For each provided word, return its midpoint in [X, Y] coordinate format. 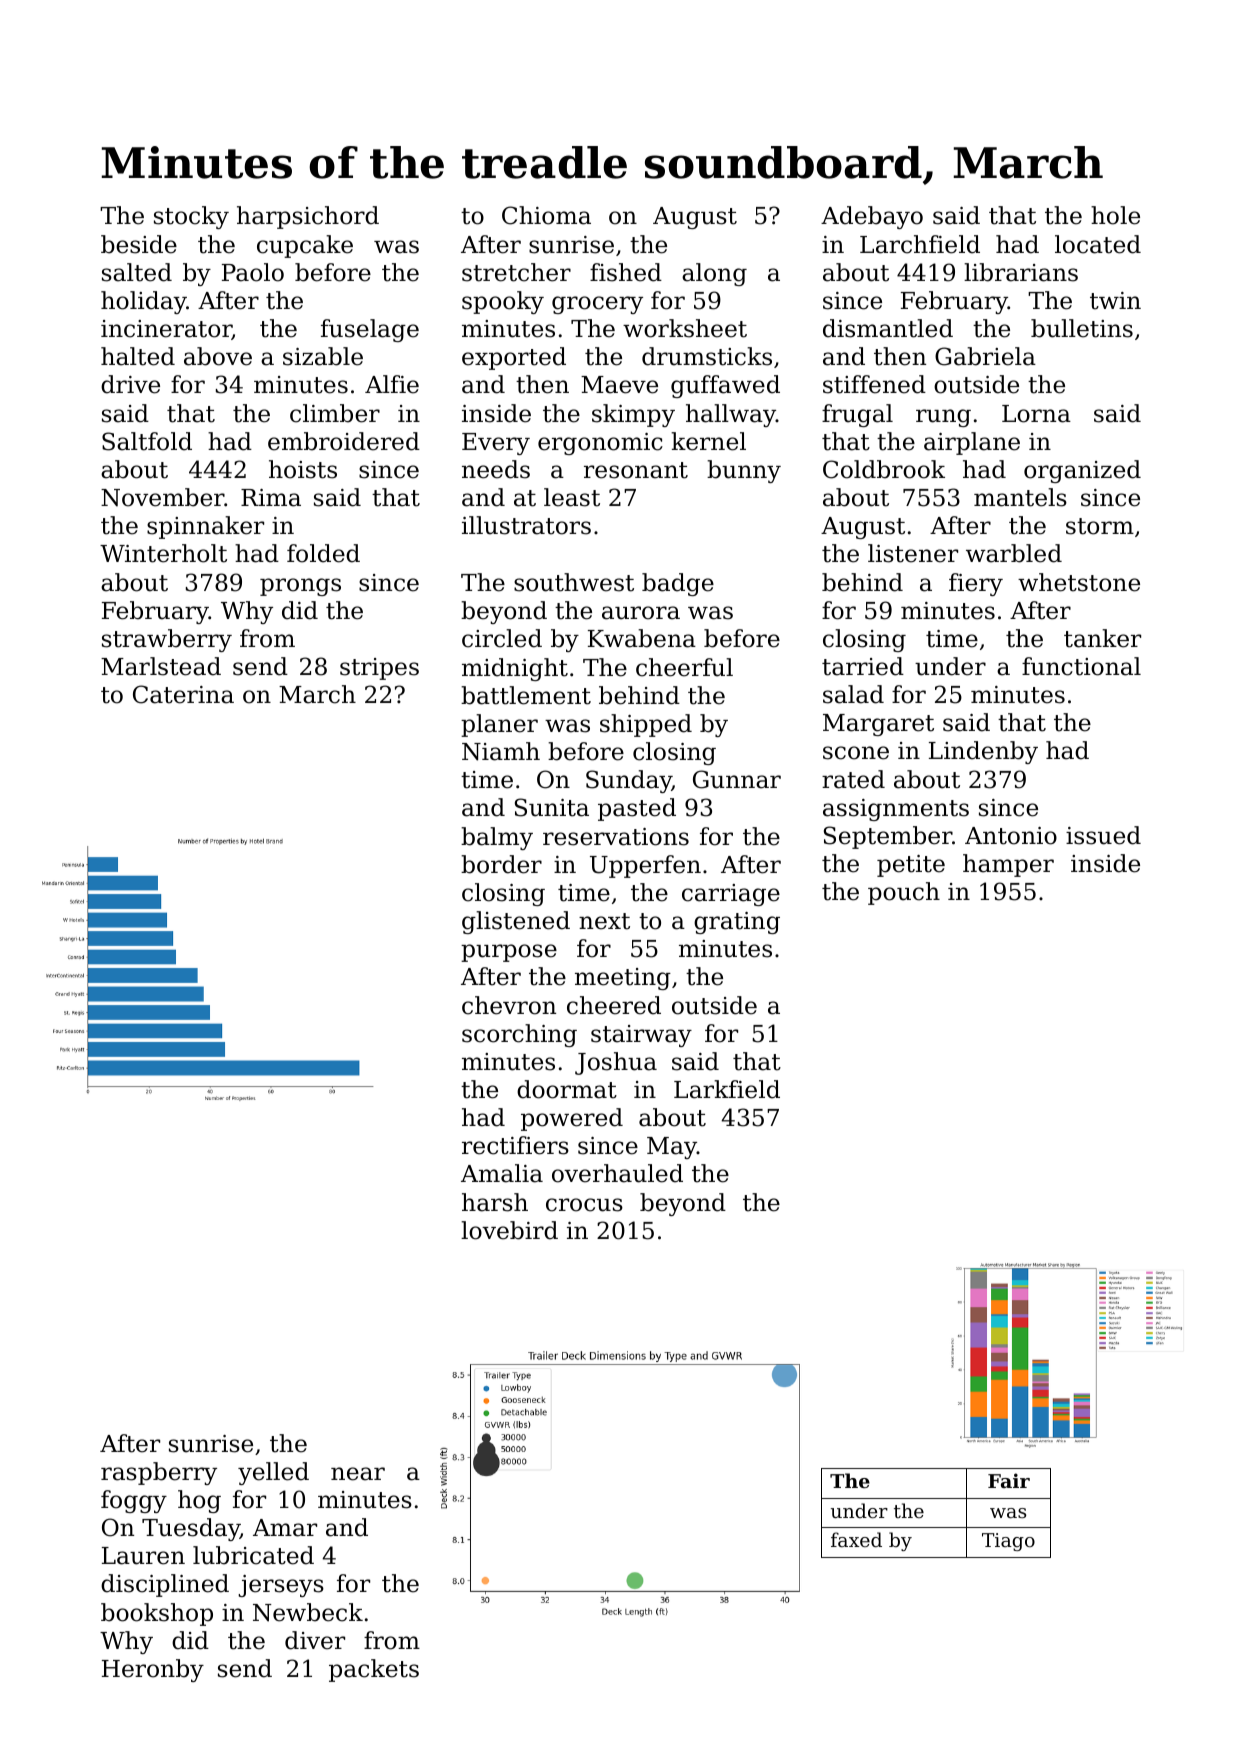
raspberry [159, 1473]
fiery [976, 584]
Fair [1009, 1480]
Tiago [1008, 1542]
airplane [972, 443]
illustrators [526, 525]
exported [514, 358]
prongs [300, 587]
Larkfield [727, 1089]
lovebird [509, 1230]
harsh [495, 1202]
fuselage [370, 330]
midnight [515, 669]
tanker [1102, 638]
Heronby [153, 1670]
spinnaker [205, 527]
